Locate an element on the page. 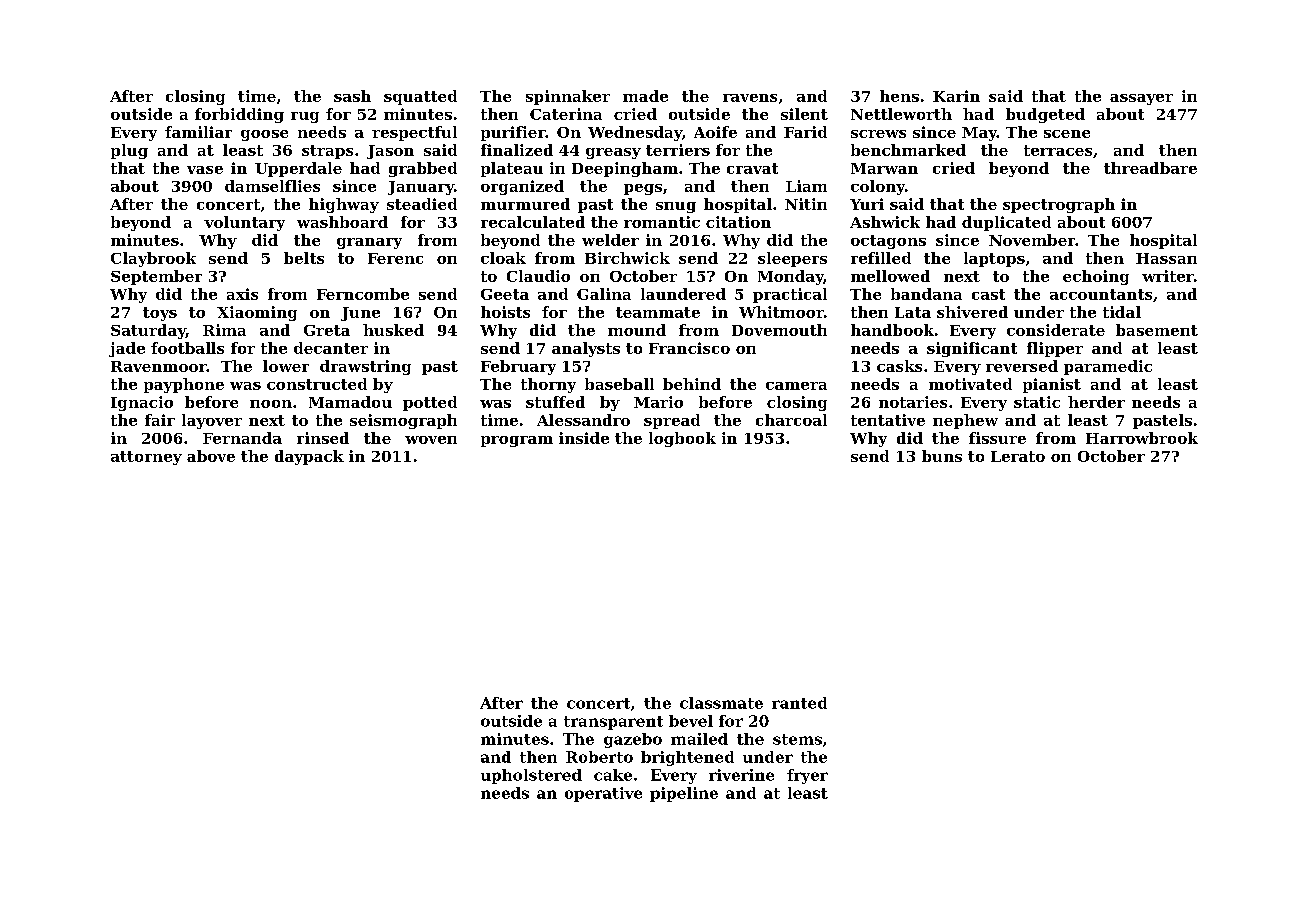 Image resolution: width=1308 pixels, height=924 pixels. stems is located at coordinates (797, 739).
